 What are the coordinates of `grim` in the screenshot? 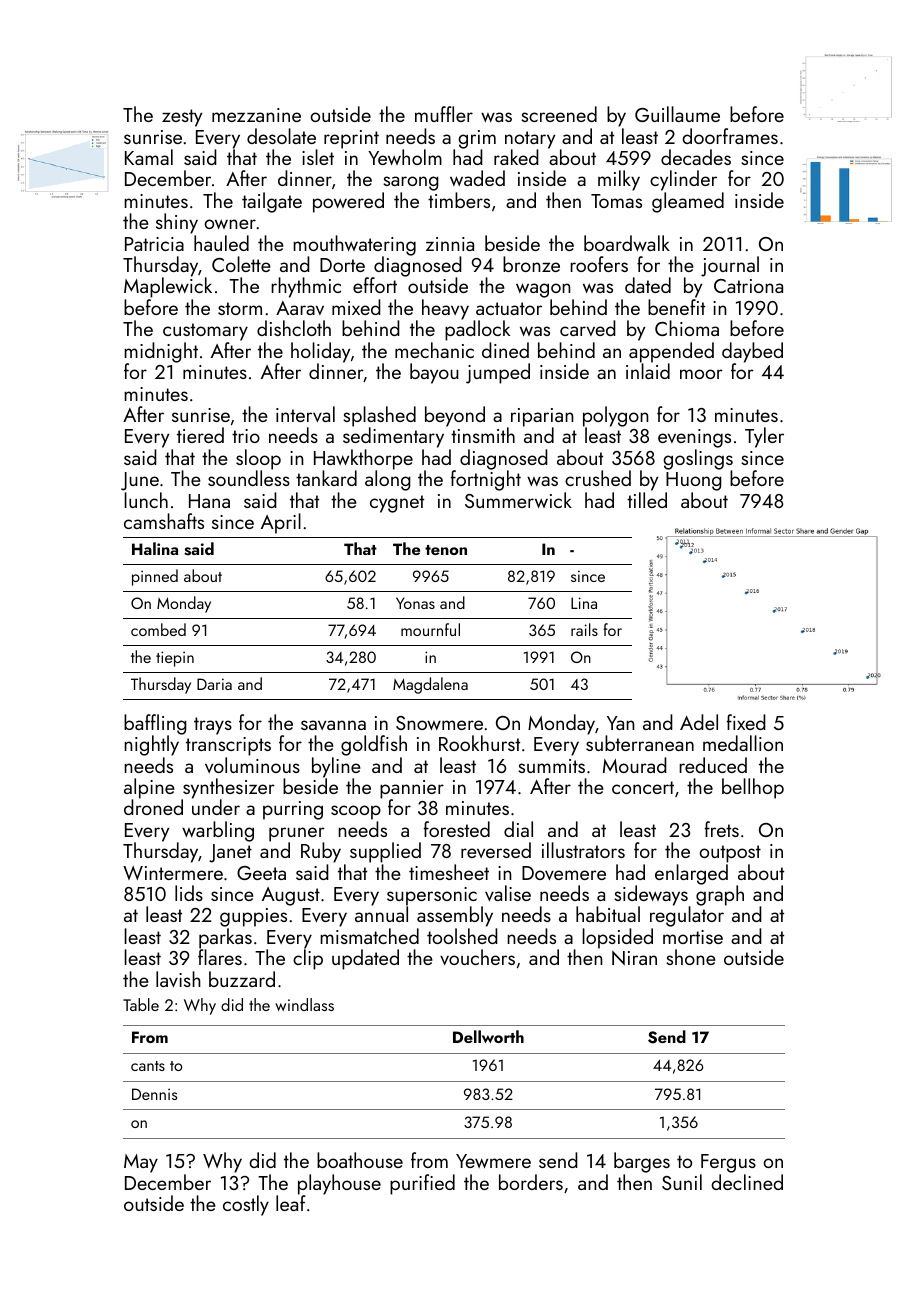 It's located at (477, 139).
